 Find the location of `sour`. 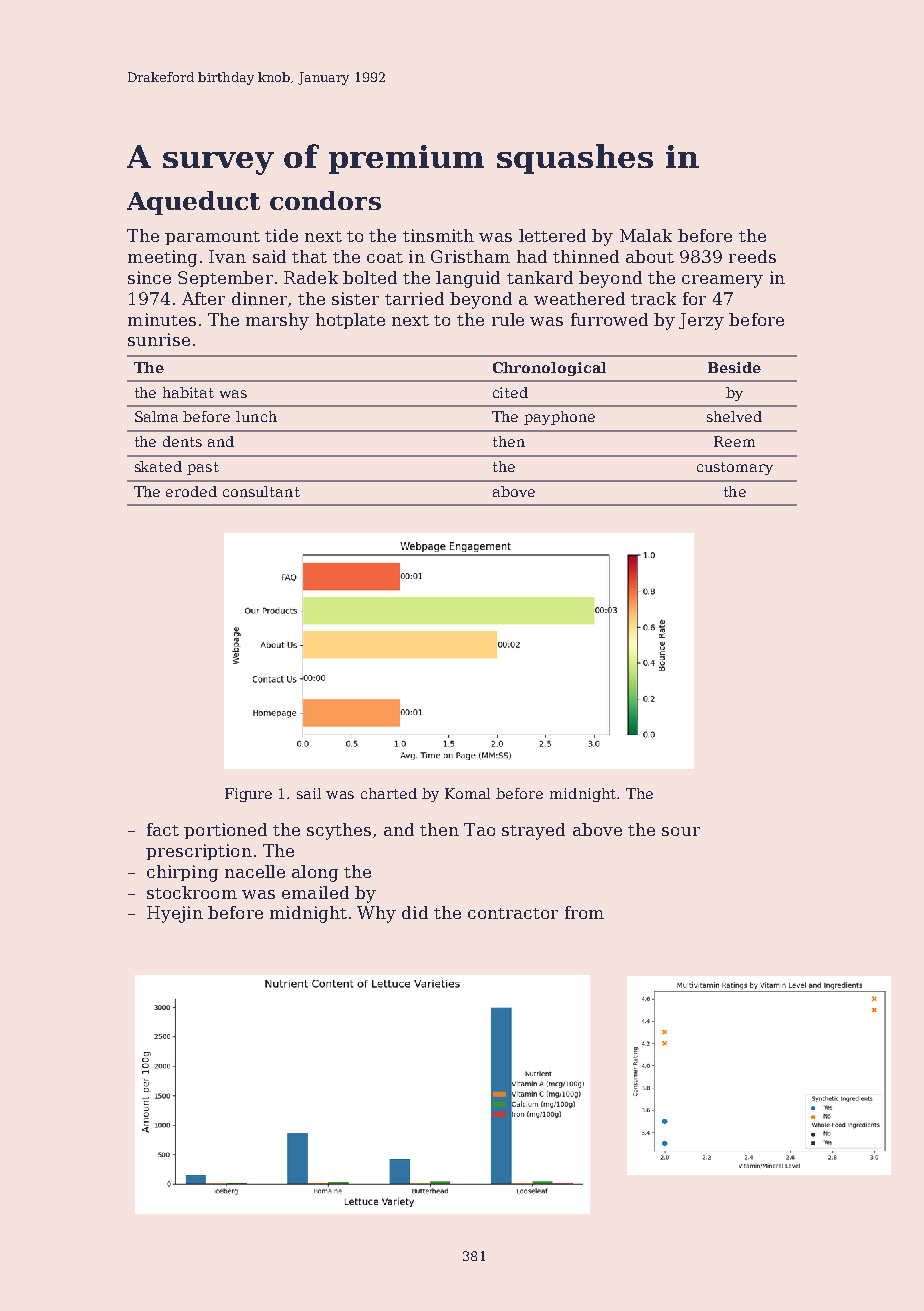

sour is located at coordinates (681, 831).
